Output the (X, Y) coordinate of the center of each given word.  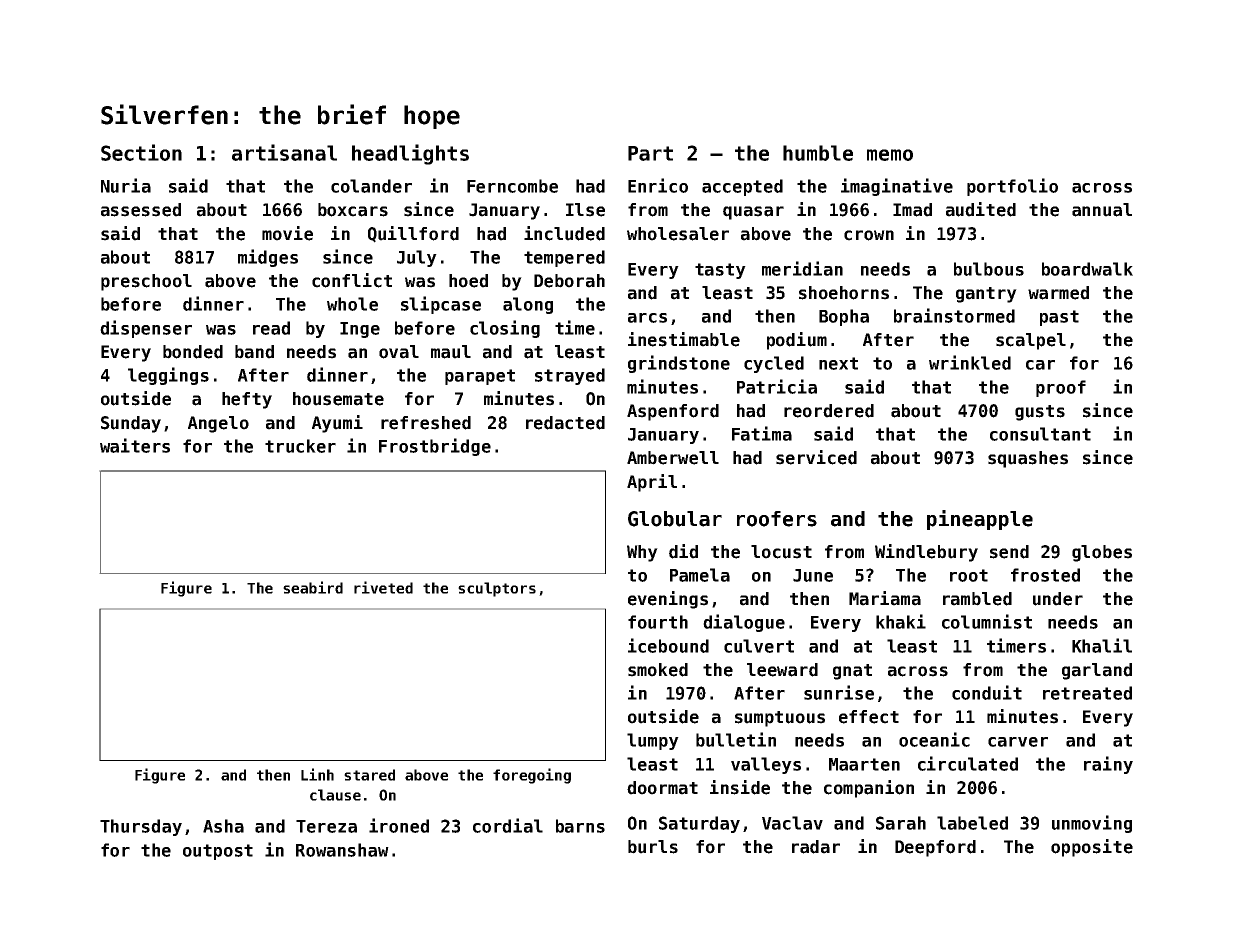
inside (740, 787)
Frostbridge (435, 447)
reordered (829, 411)
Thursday (141, 827)
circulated (968, 763)
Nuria (126, 185)
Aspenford (673, 412)
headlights (410, 154)
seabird (313, 587)
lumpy (653, 741)
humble (818, 153)
